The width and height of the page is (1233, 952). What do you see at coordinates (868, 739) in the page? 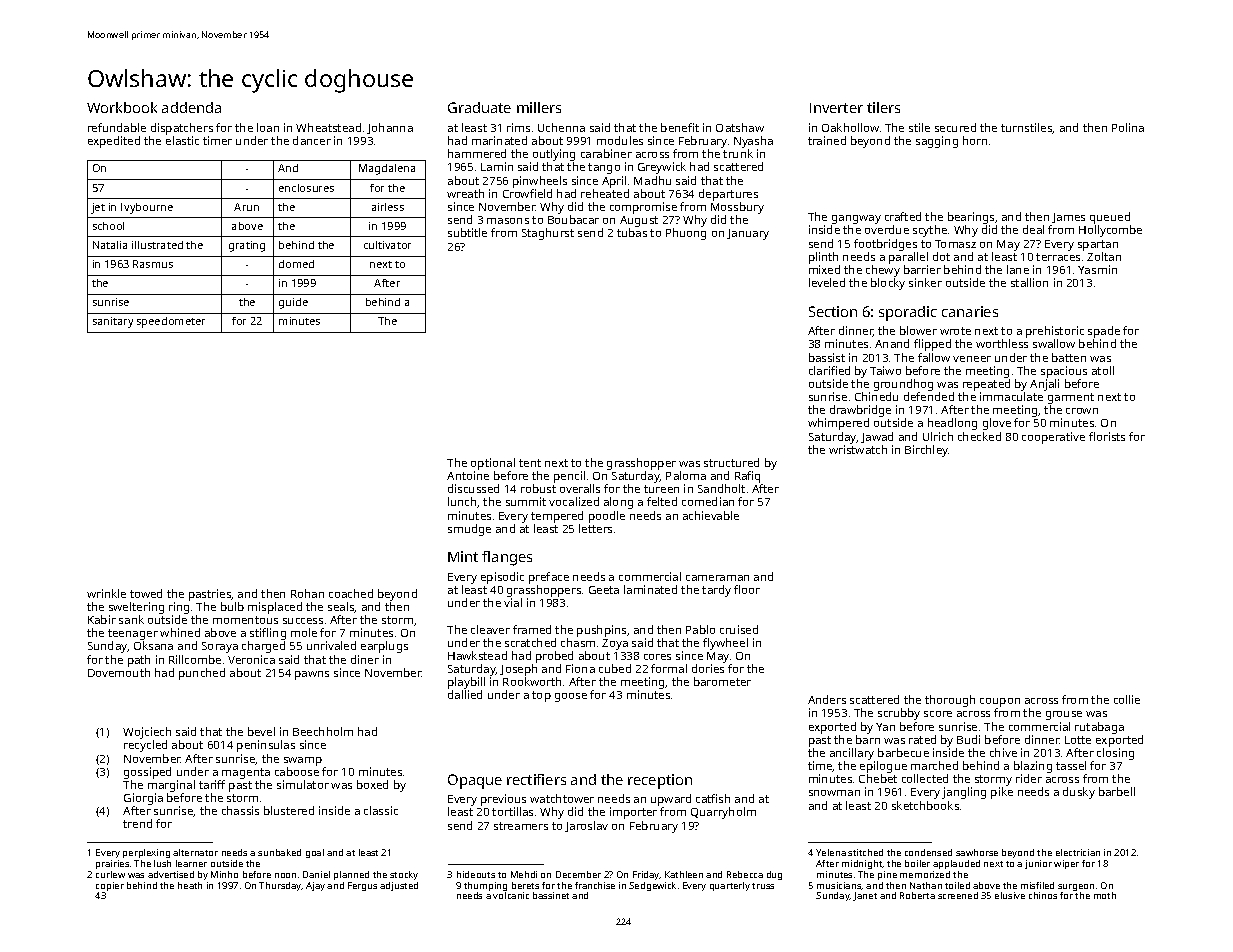
I see `barn` at bounding box center [868, 739].
